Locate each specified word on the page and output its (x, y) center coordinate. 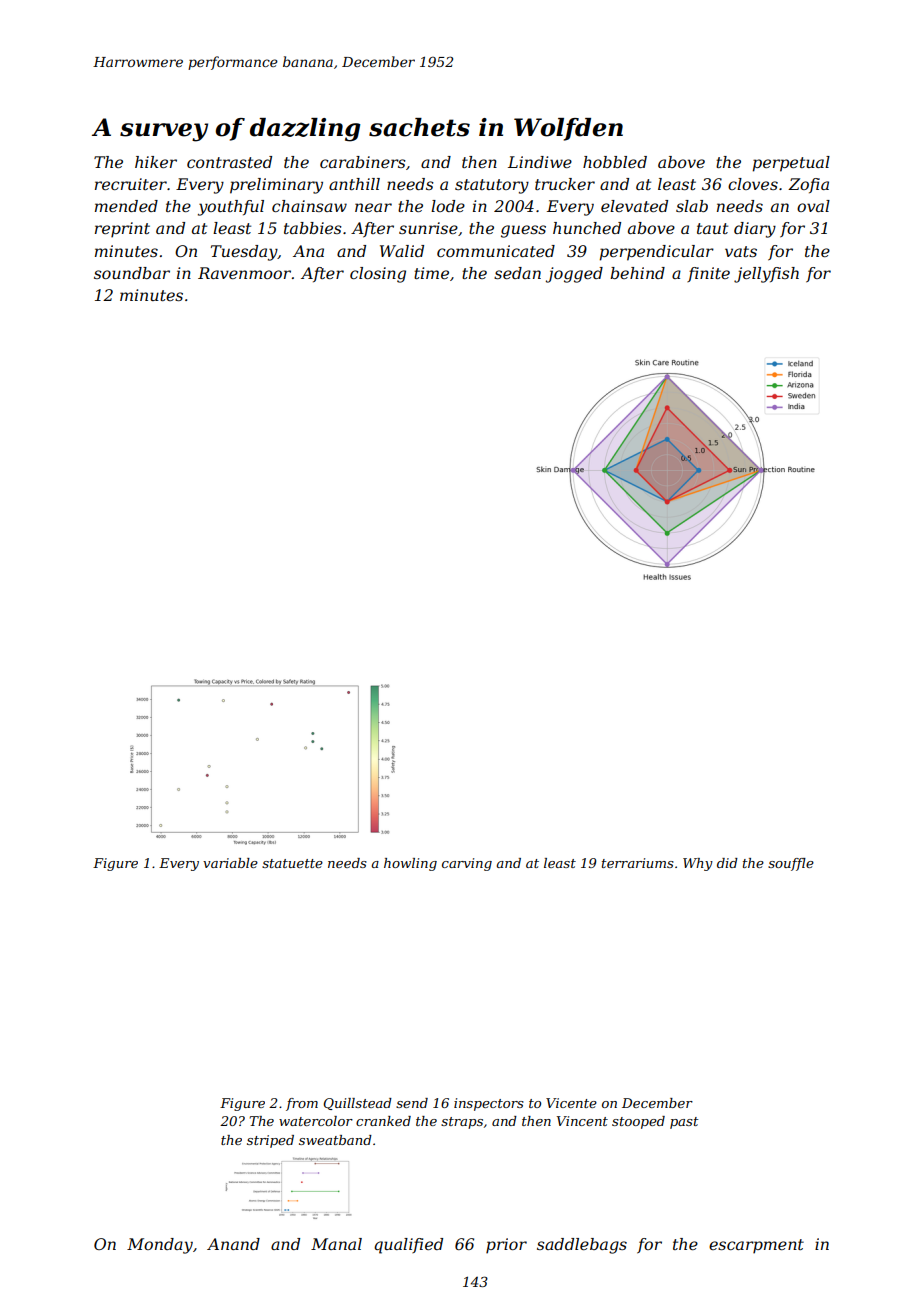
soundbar (132, 273)
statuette (292, 863)
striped (270, 1141)
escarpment (756, 1246)
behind (637, 273)
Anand (233, 1244)
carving (467, 864)
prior (506, 1246)
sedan (517, 273)
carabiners (363, 162)
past (684, 1123)
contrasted (229, 162)
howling (410, 864)
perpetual (791, 164)
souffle (791, 864)
